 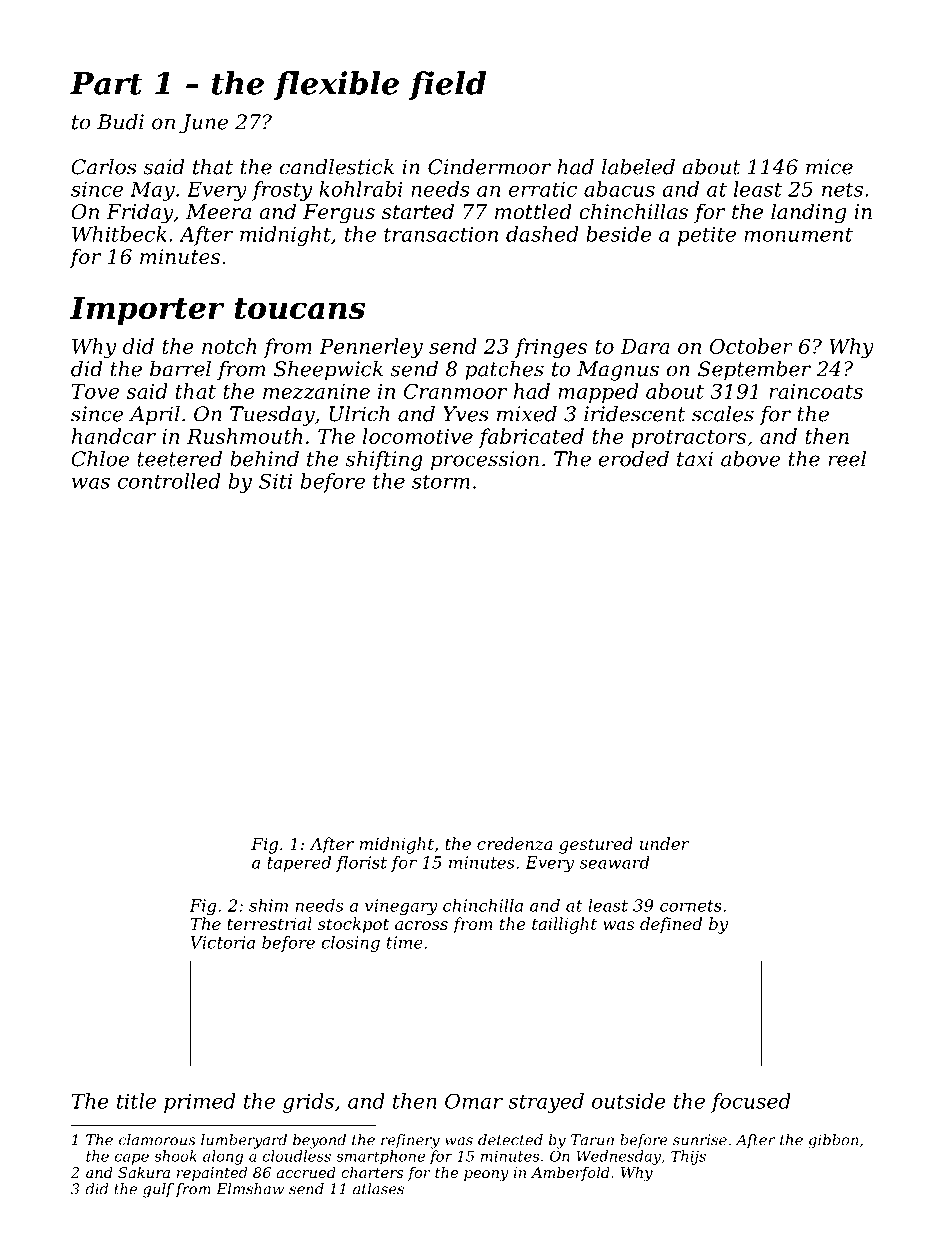 What do you see at coordinates (119, 234) in the screenshot?
I see `Whitbeck` at bounding box center [119, 234].
